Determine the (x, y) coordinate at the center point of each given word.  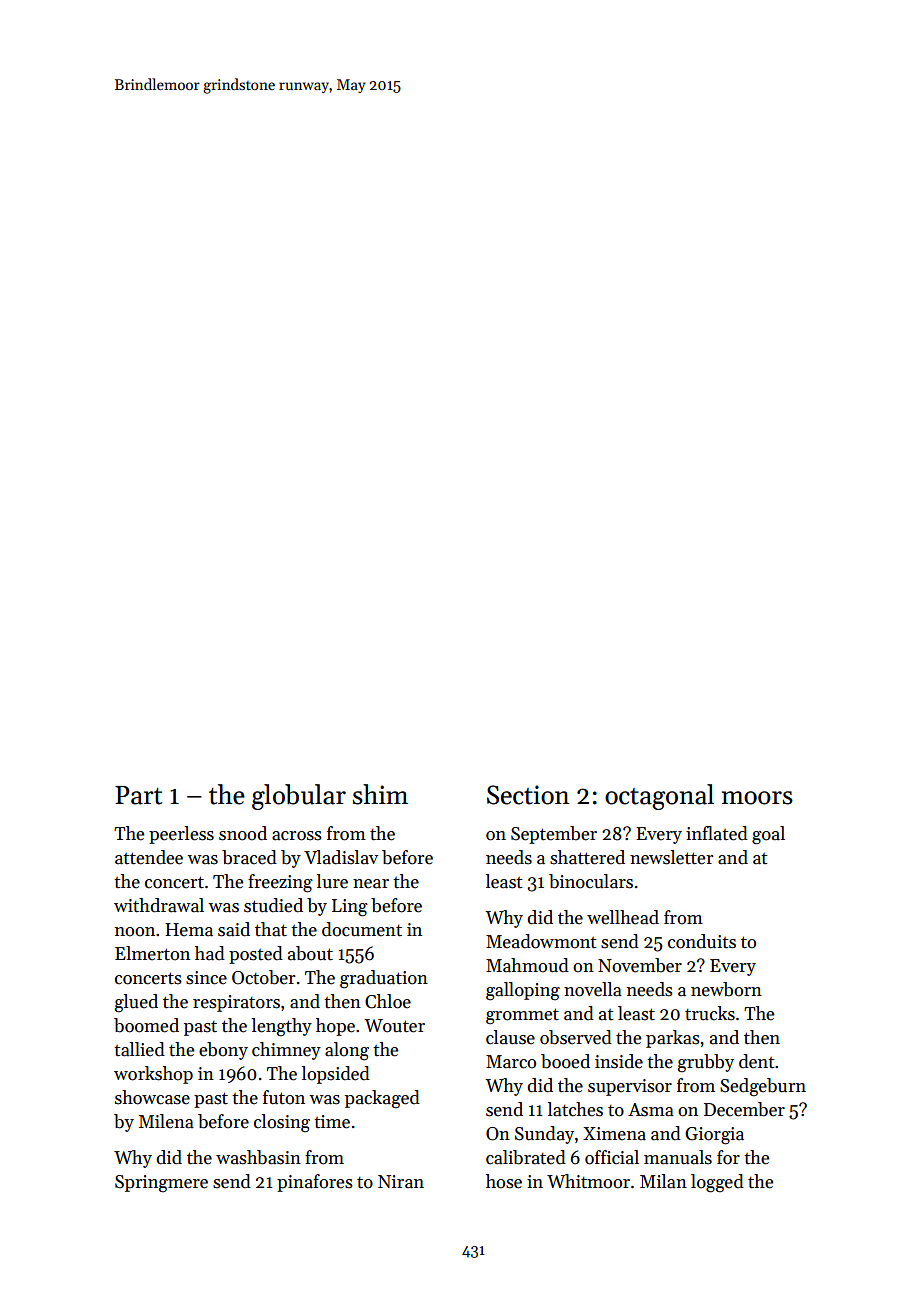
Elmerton (152, 953)
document (362, 929)
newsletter (671, 857)
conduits (702, 941)
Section (528, 795)
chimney (286, 1051)
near (371, 884)
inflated (717, 833)
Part (138, 795)
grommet (522, 1016)
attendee (149, 857)
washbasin (258, 1157)
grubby (706, 1063)
